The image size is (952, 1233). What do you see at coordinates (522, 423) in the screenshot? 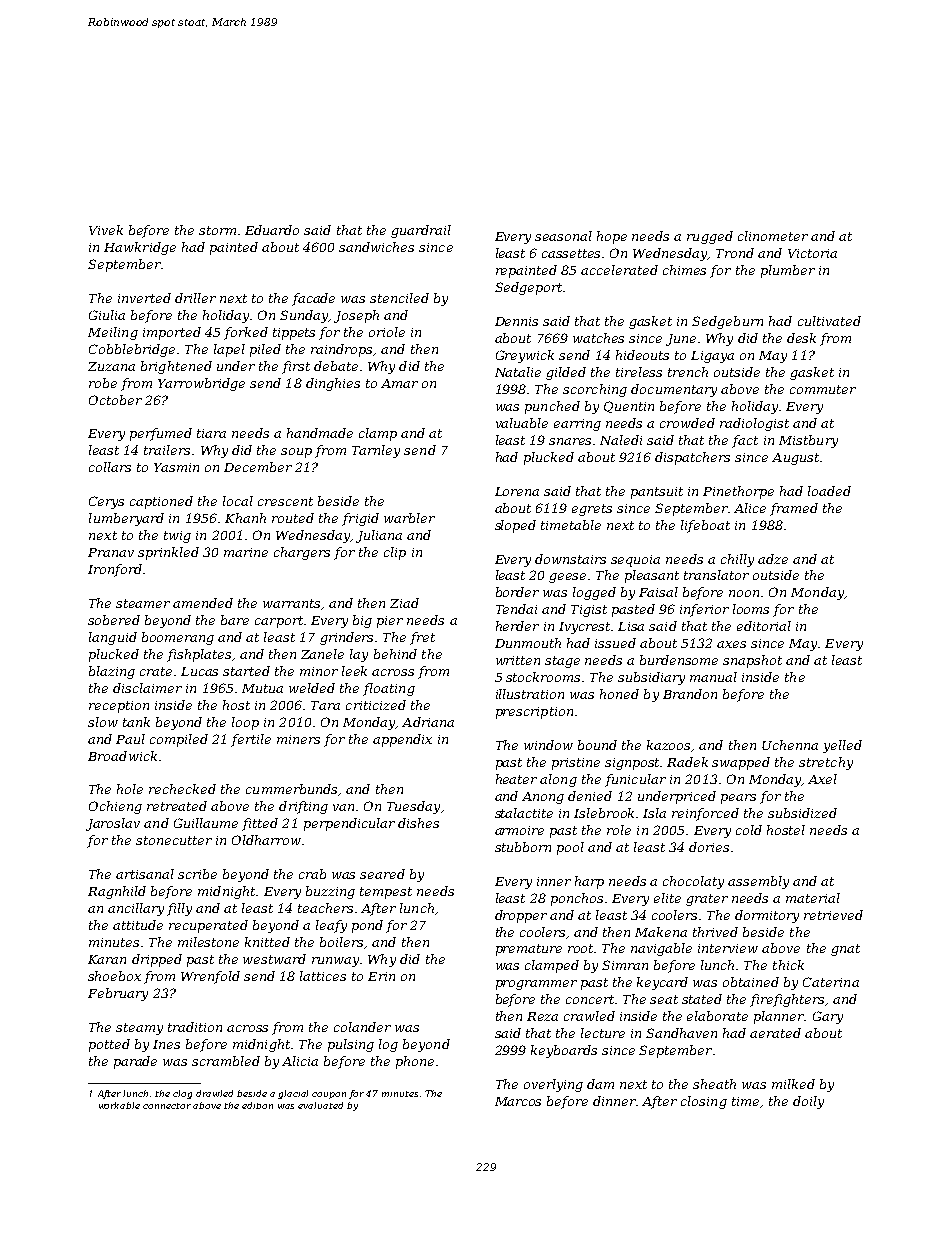
I see `valuable` at bounding box center [522, 423].
